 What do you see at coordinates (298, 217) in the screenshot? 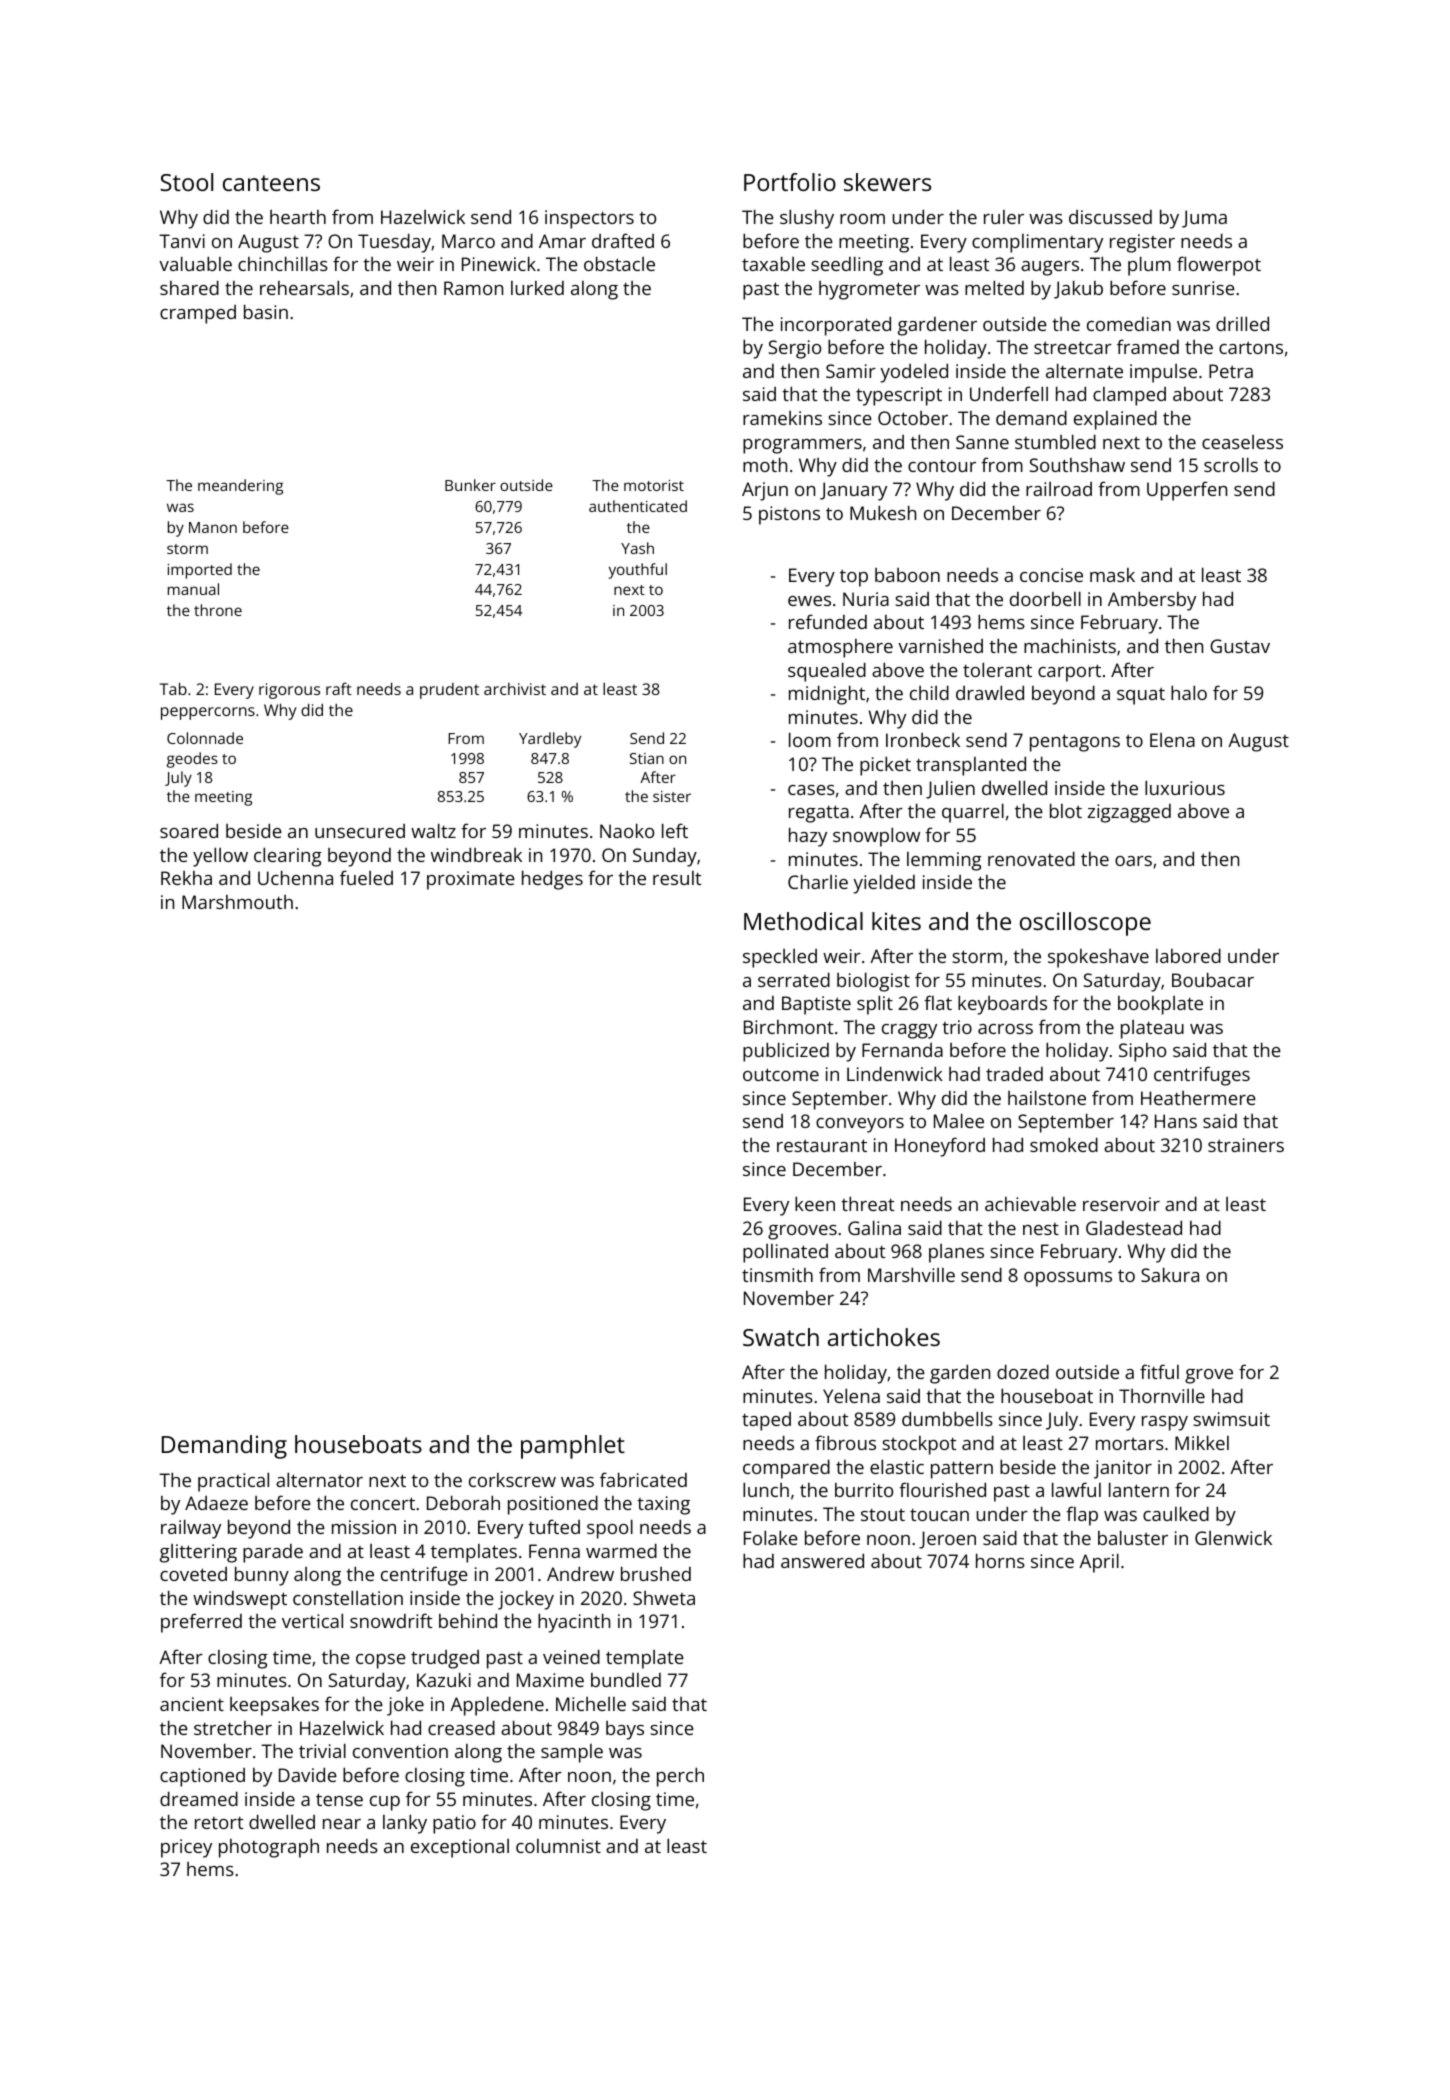
I see `hearth` at bounding box center [298, 217].
